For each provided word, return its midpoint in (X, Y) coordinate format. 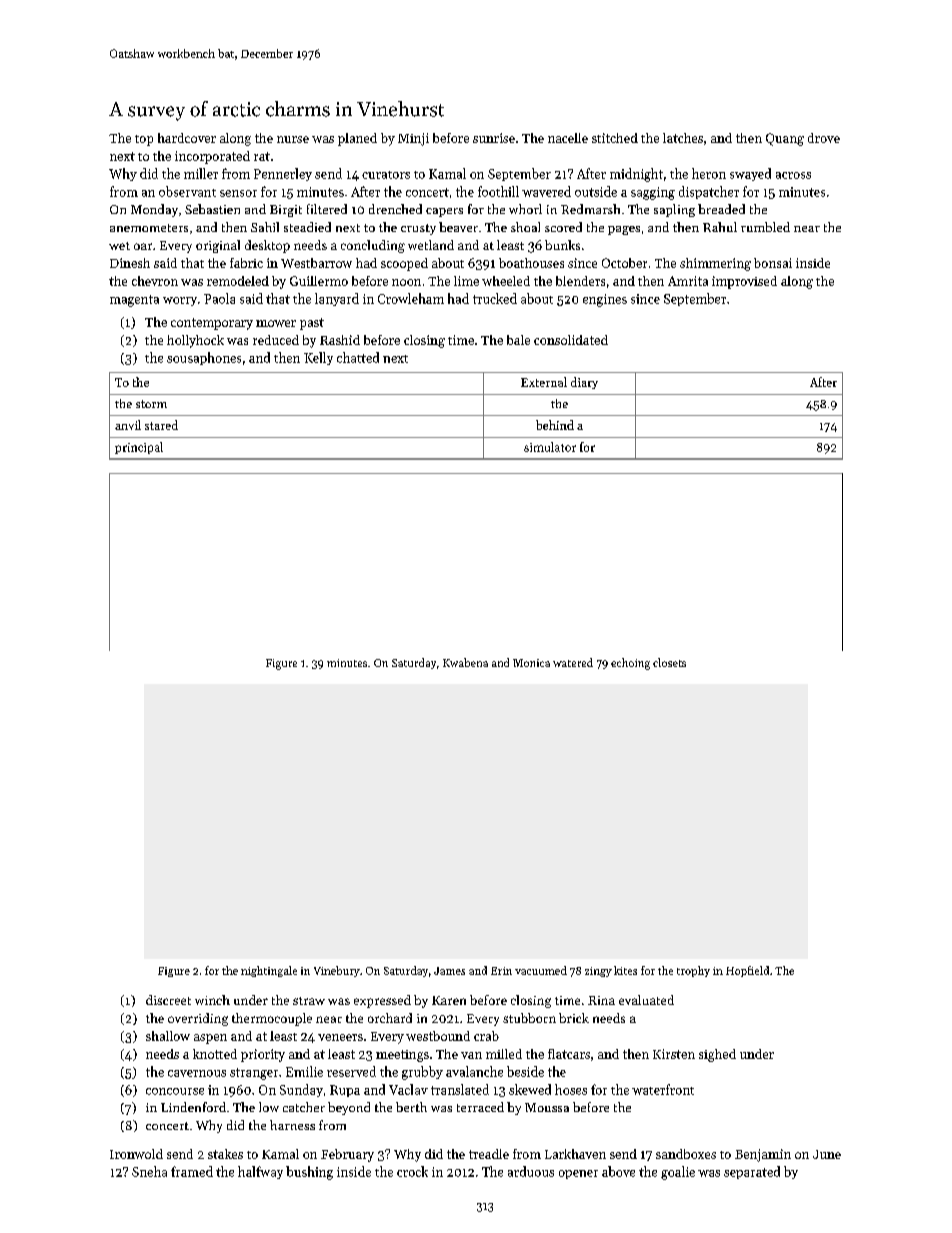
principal (139, 448)
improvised (744, 282)
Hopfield (747, 971)
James (449, 971)
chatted (358, 357)
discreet (168, 1000)
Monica (531, 663)
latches (683, 138)
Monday (154, 210)
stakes (225, 1154)
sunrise (494, 138)
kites (625, 970)
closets (669, 662)
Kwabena (465, 662)
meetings (402, 1056)
